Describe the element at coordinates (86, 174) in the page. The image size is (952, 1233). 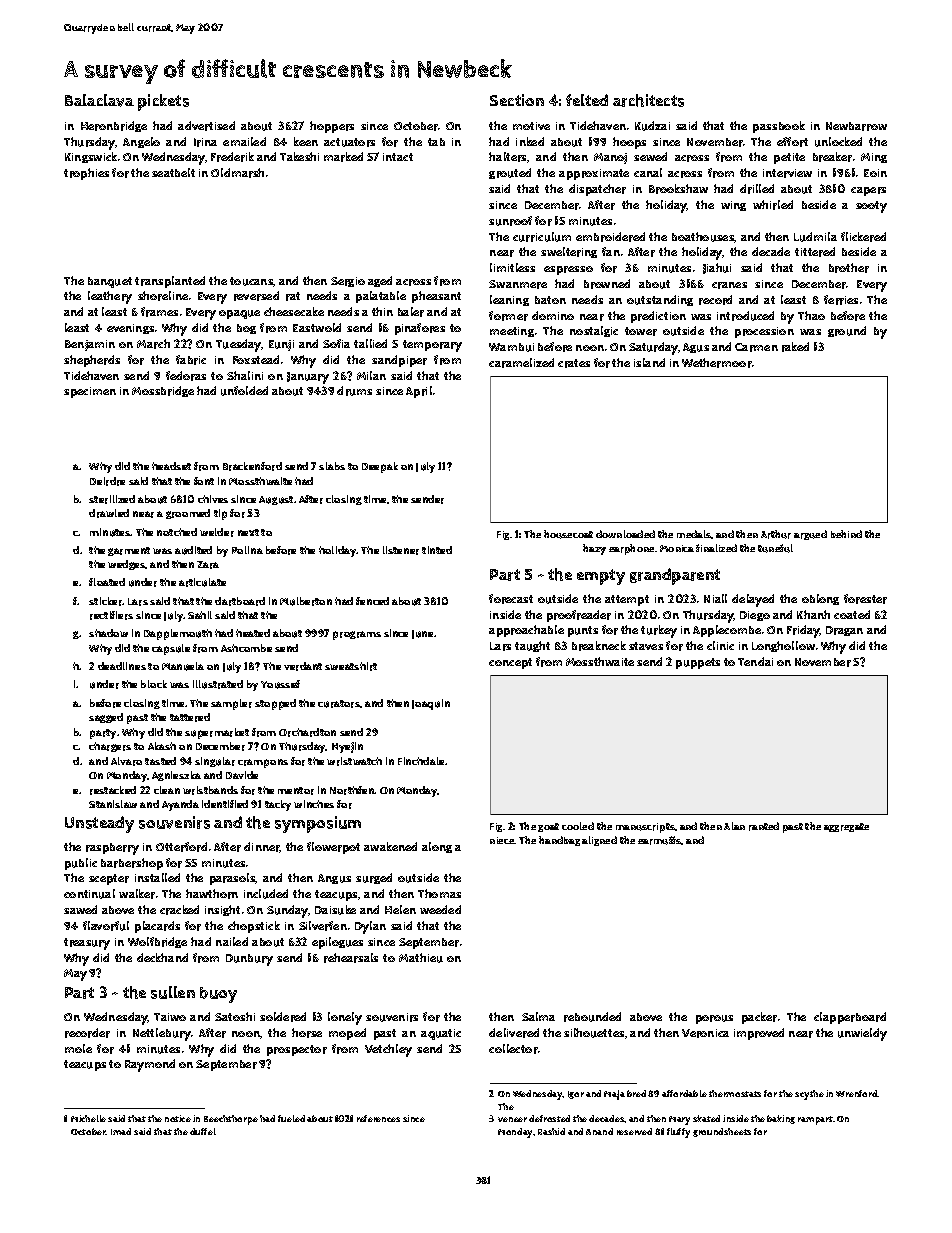
I see `trophies` at that location.
